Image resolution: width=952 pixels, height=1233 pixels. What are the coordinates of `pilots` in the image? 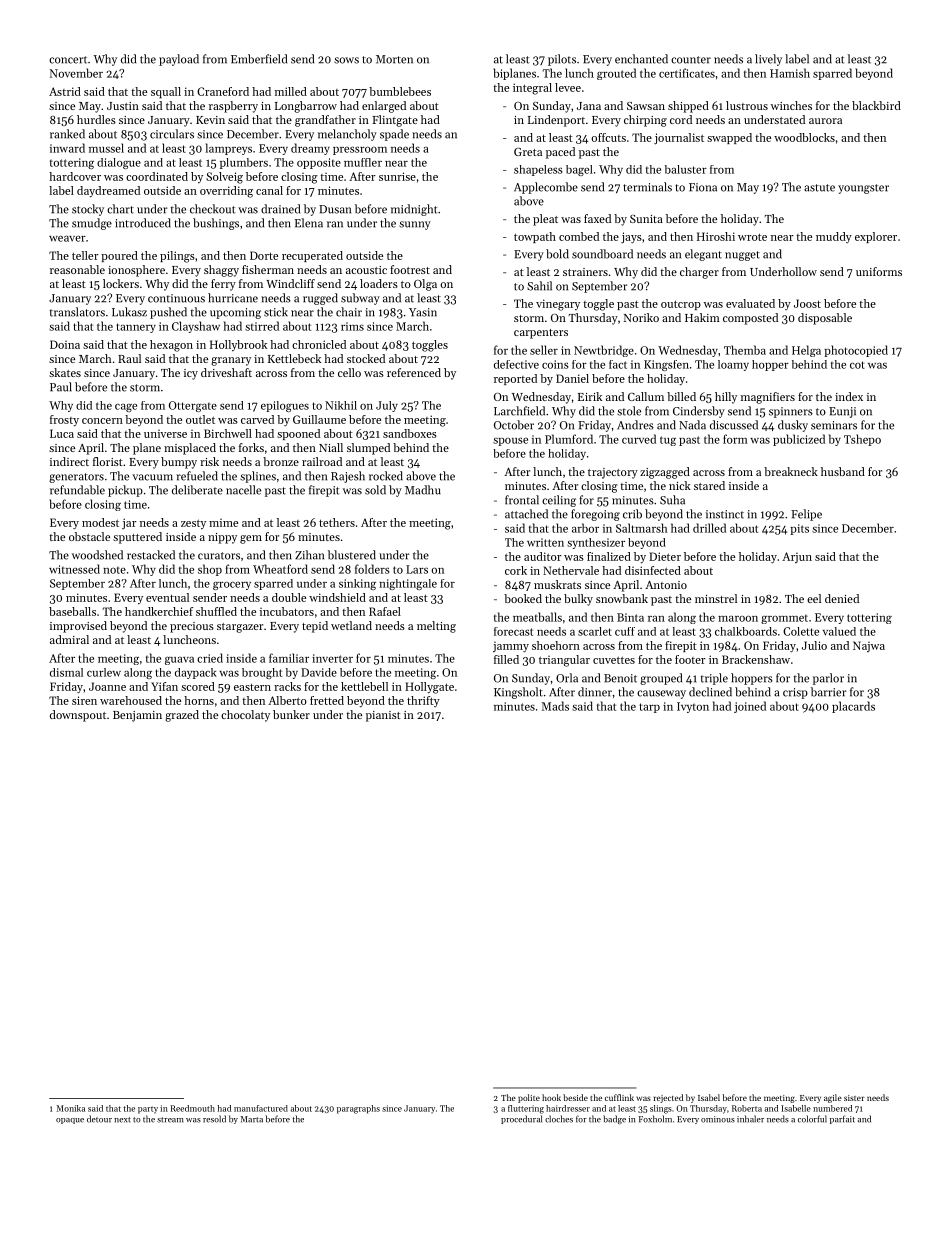 It's located at (562, 60).
